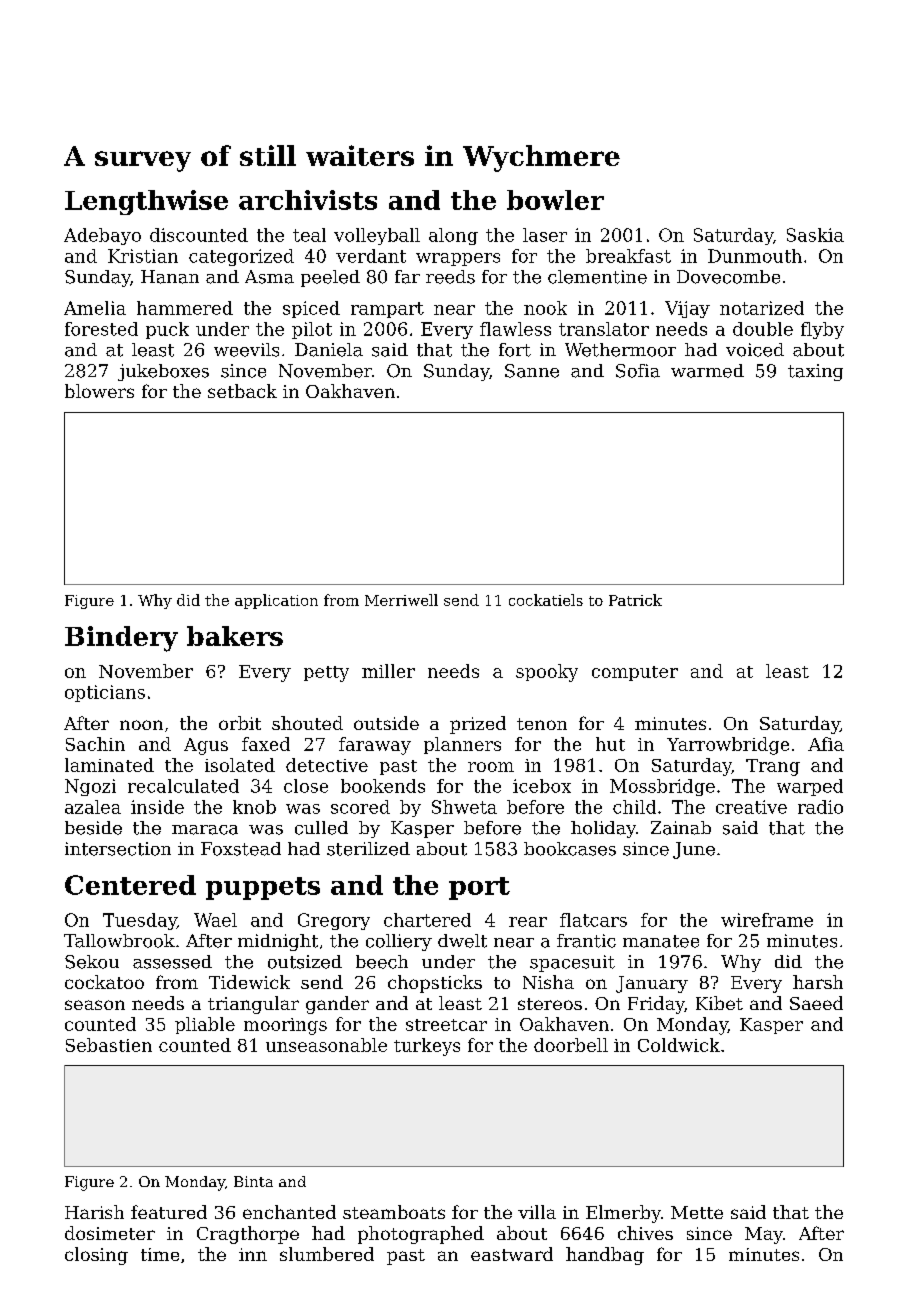 This screenshot has width=908, height=1316. I want to click on notarized, so click(762, 308).
